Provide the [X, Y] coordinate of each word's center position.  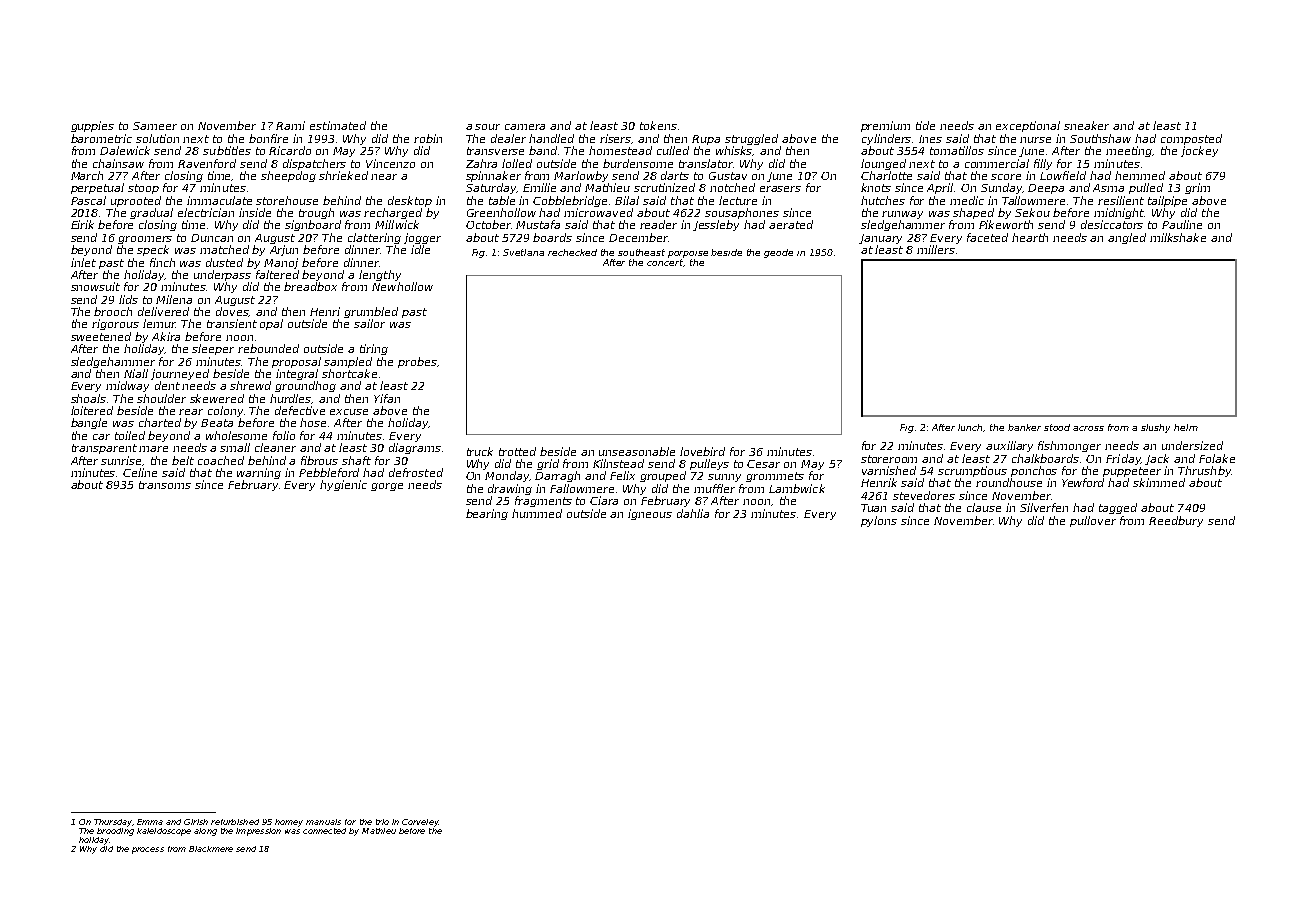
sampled [348, 362]
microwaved [598, 212]
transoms [165, 485]
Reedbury [1176, 521]
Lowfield [1063, 175]
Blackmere [211, 849]
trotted [517, 451]
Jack [1157, 459]
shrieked [343, 175]
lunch [971, 428]
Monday [507, 476]
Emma [150, 822]
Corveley [420, 823]
